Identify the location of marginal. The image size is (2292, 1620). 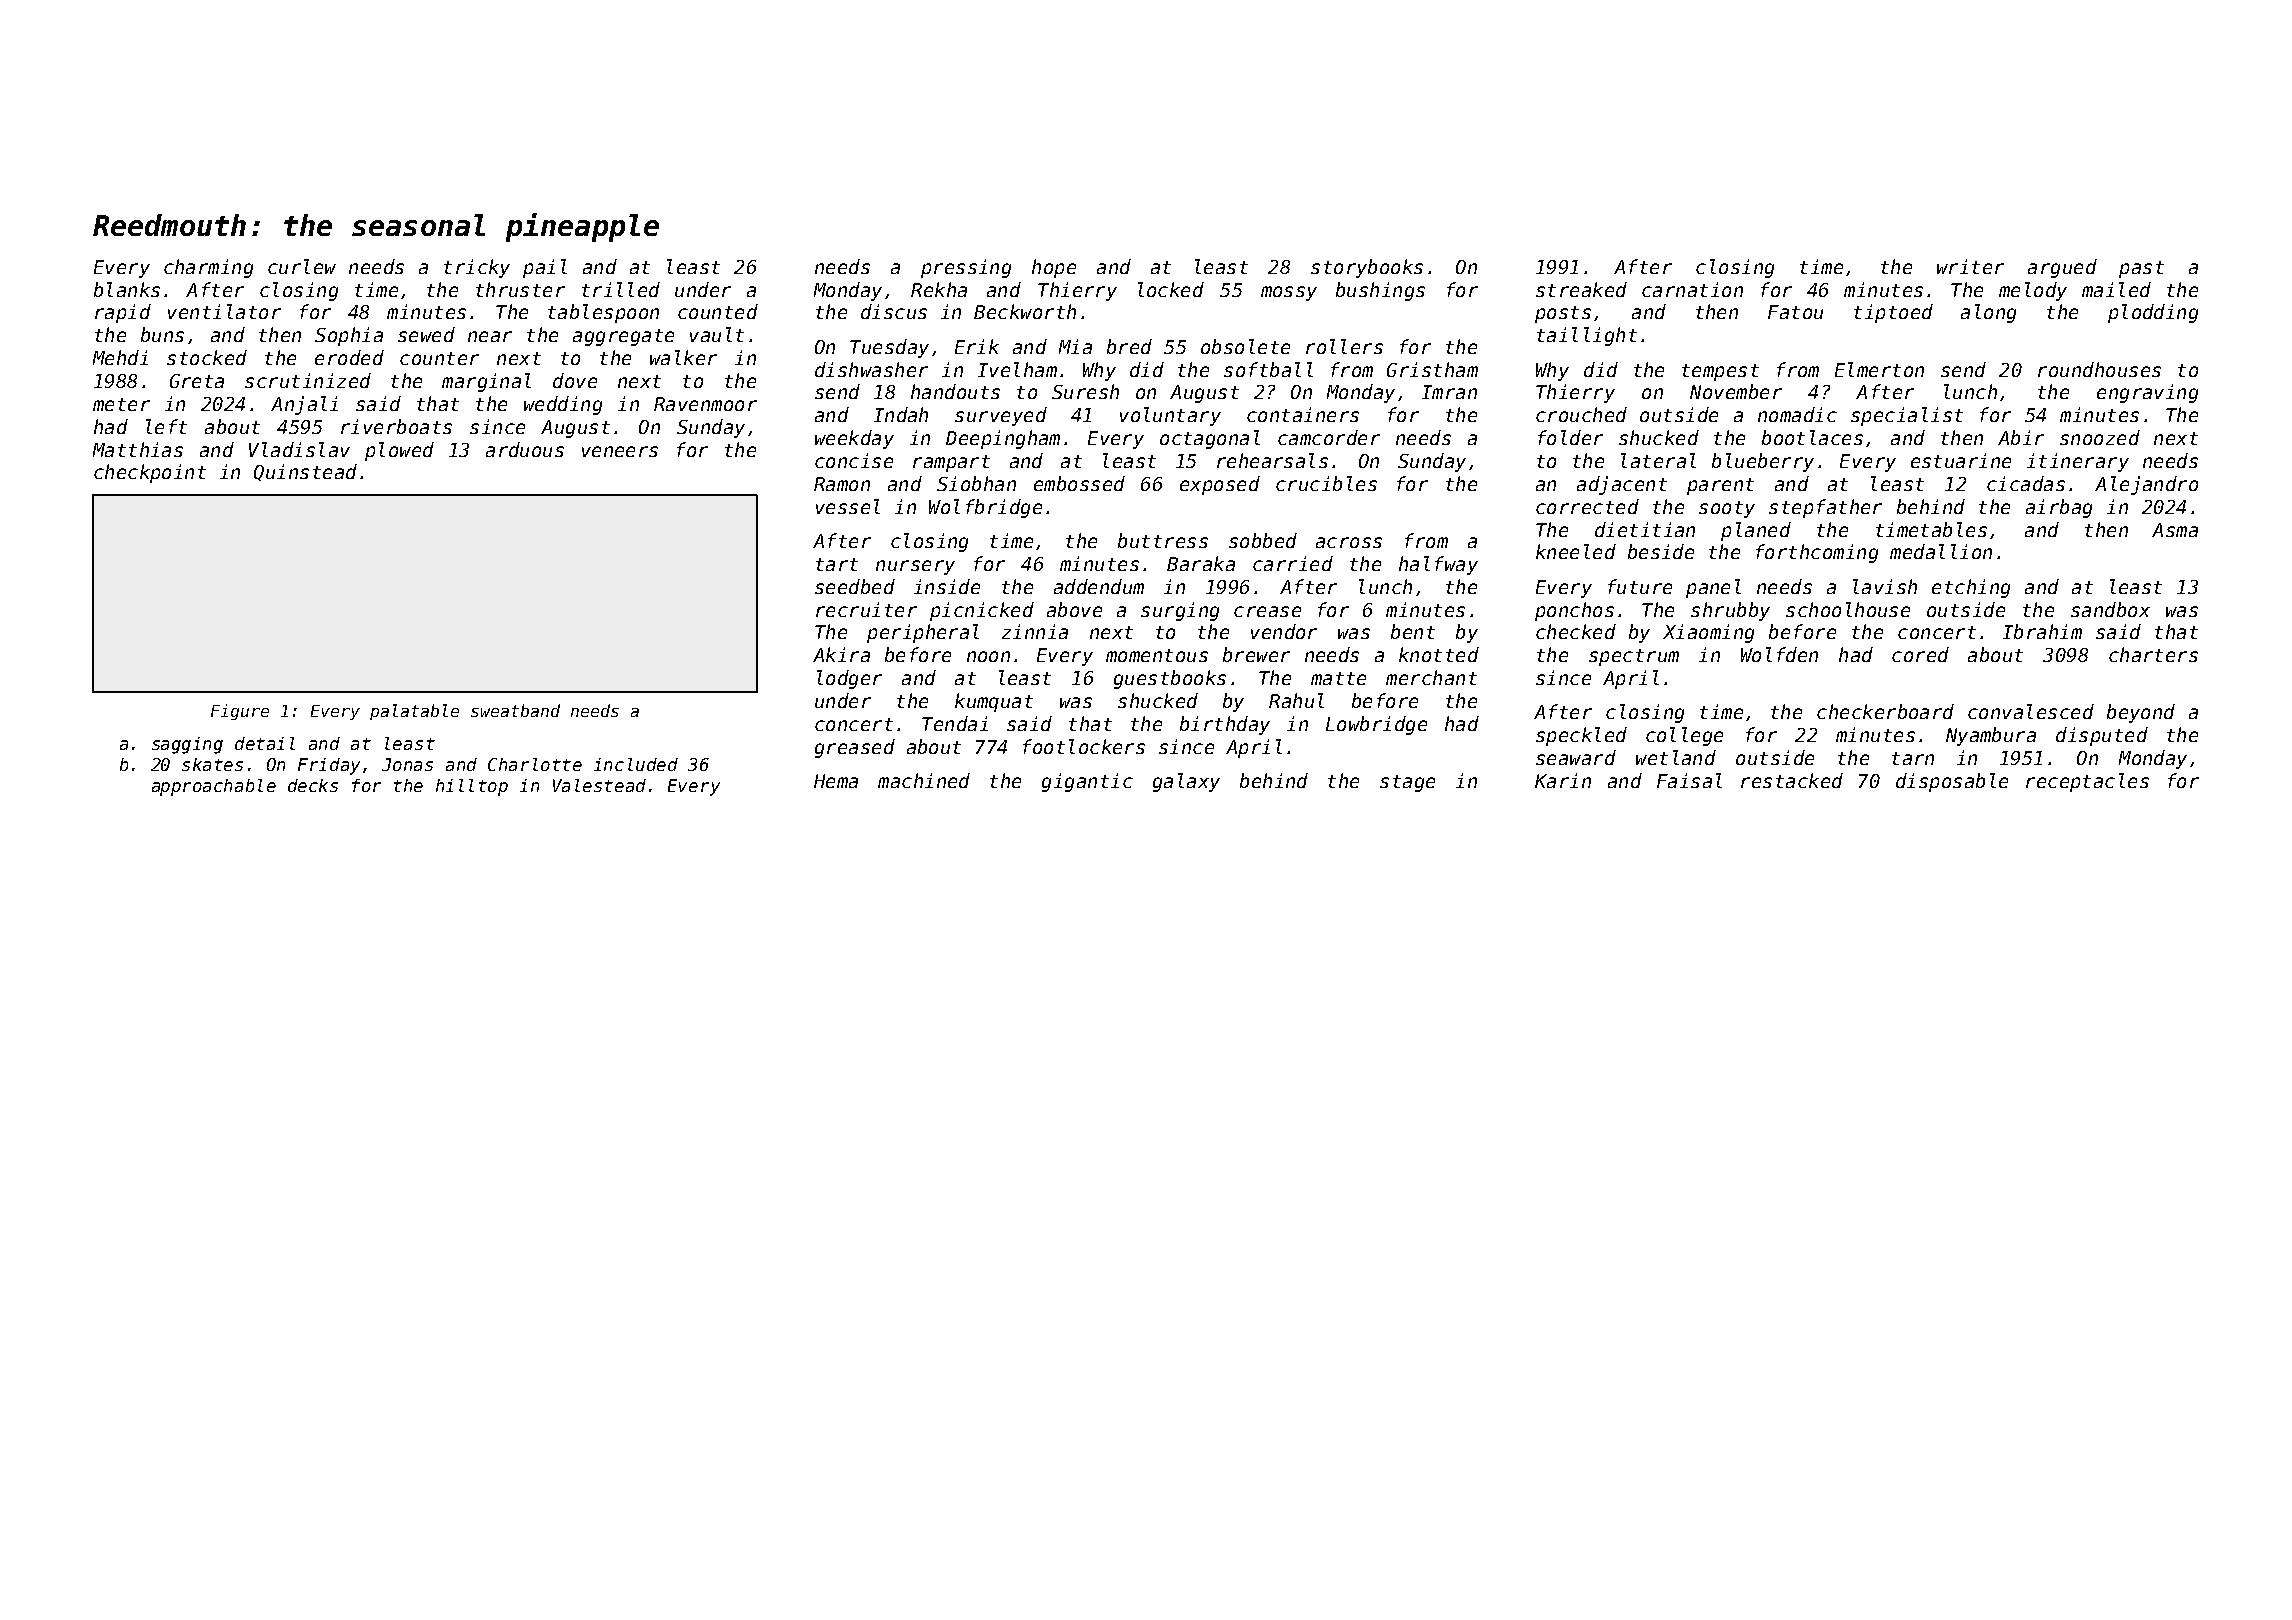
(486, 382).
